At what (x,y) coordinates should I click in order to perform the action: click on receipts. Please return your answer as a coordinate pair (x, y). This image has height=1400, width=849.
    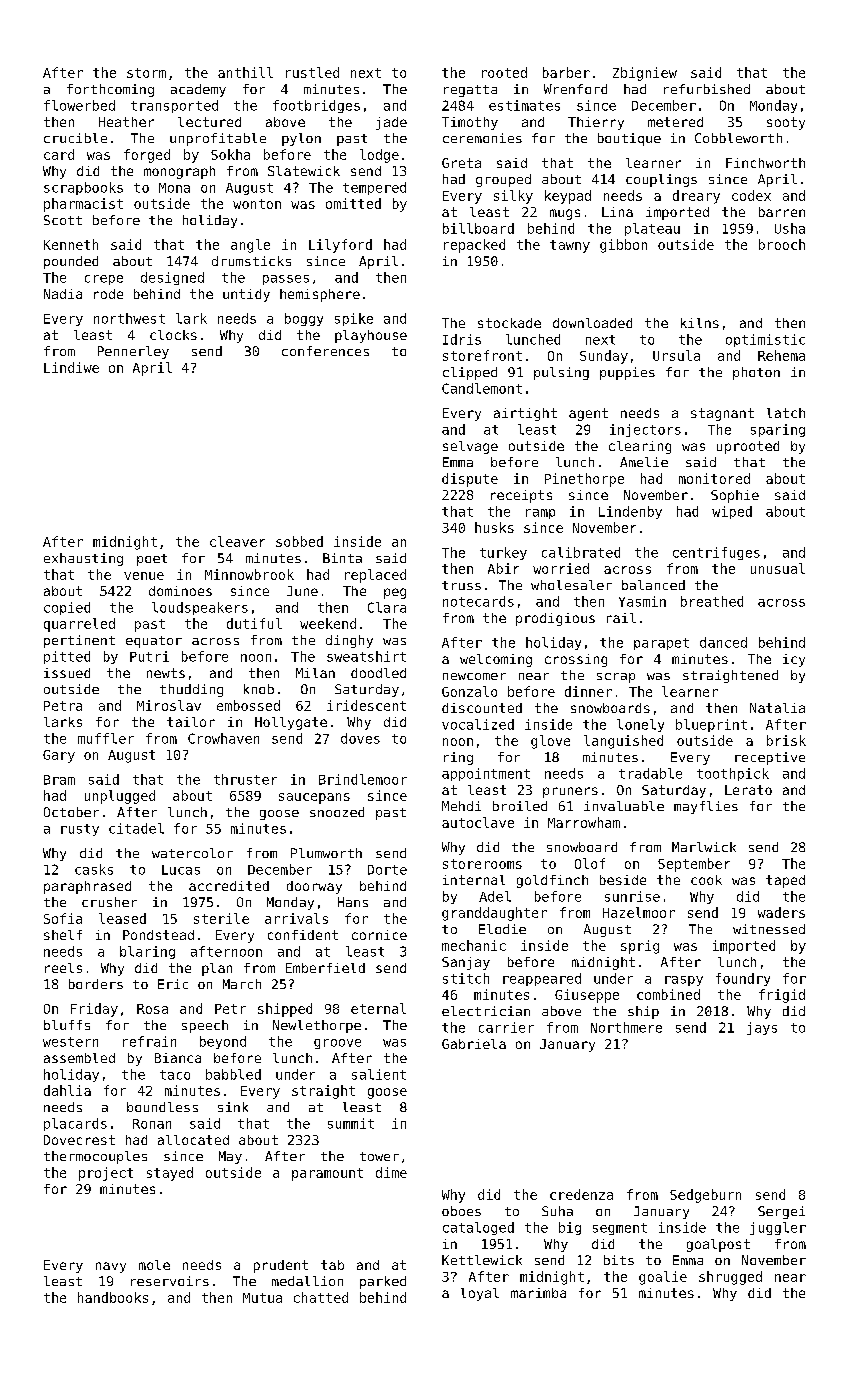
    Looking at the image, I should click on (521, 496).
